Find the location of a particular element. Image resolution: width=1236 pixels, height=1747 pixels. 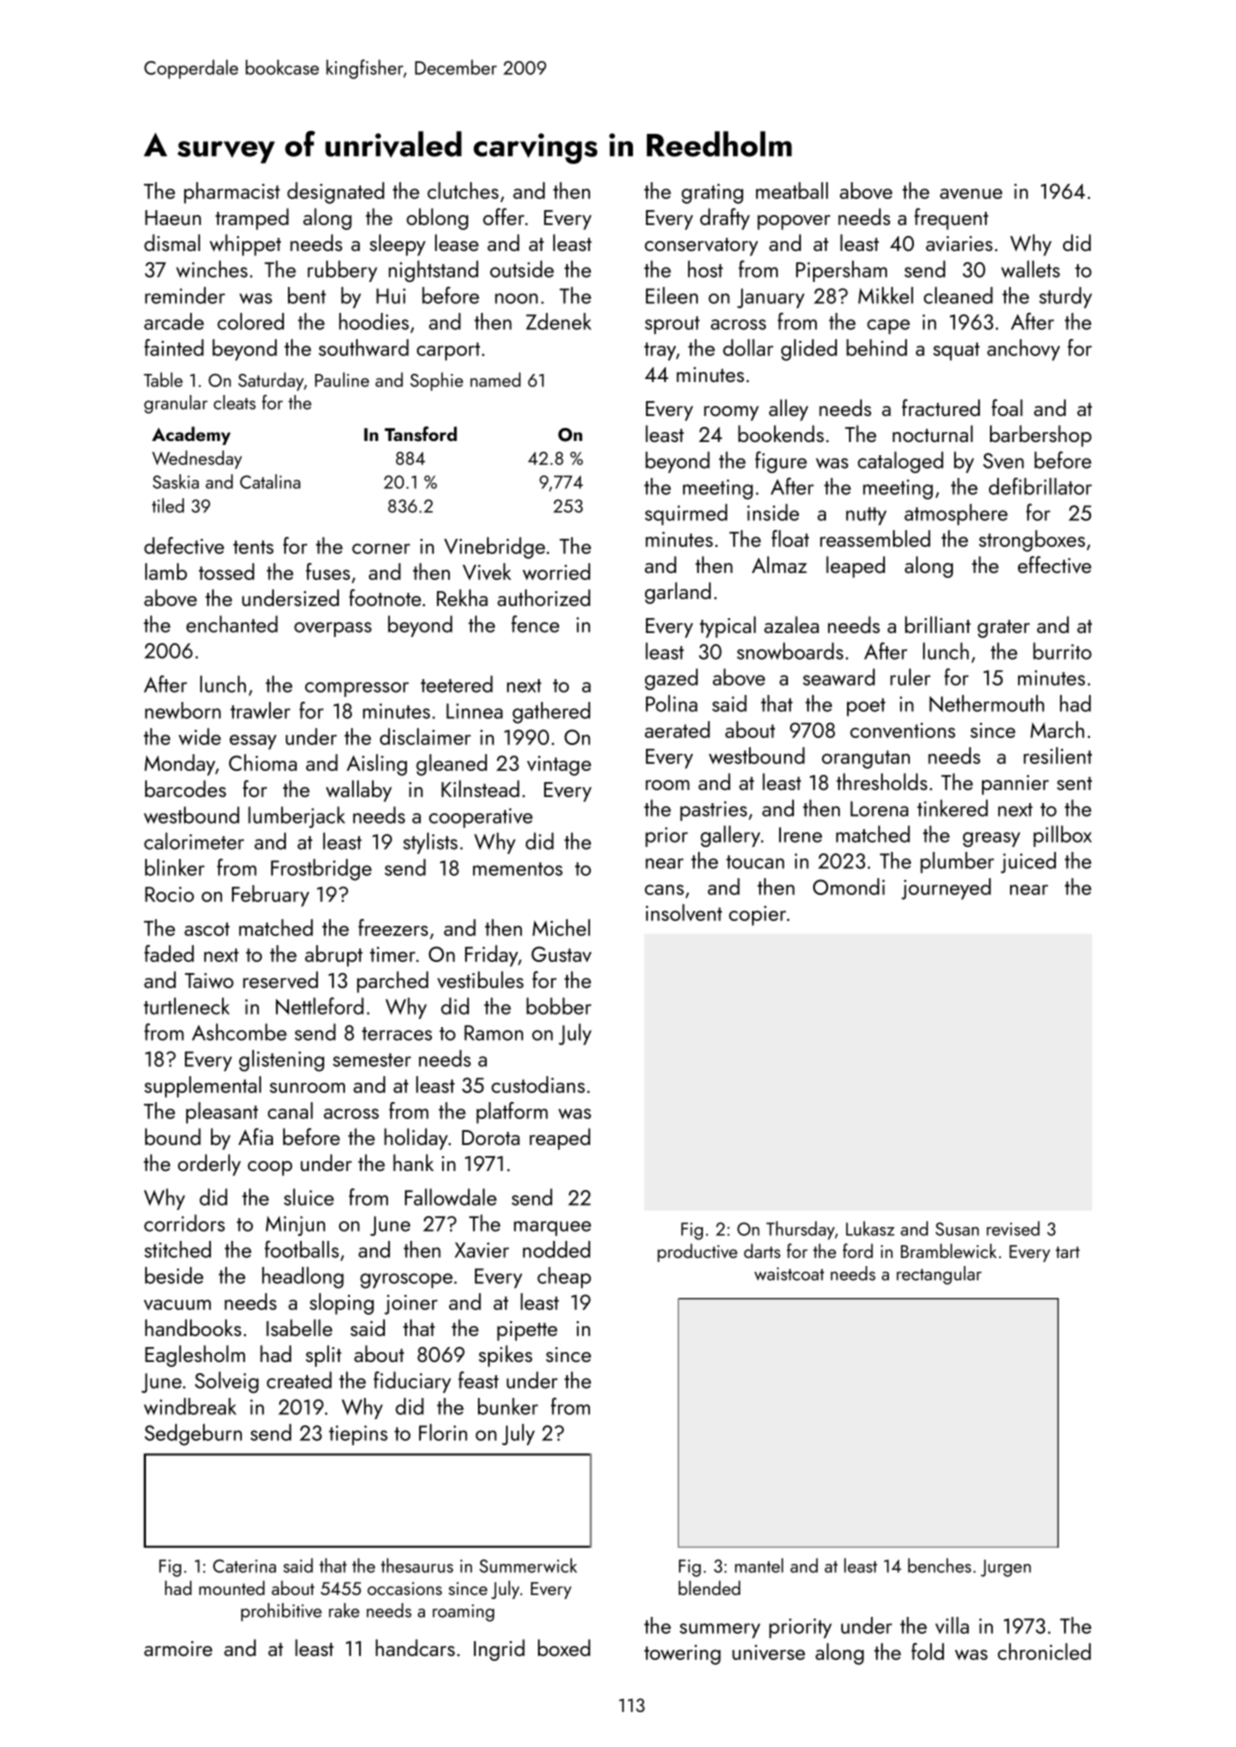

cataloged is located at coordinates (900, 462).
